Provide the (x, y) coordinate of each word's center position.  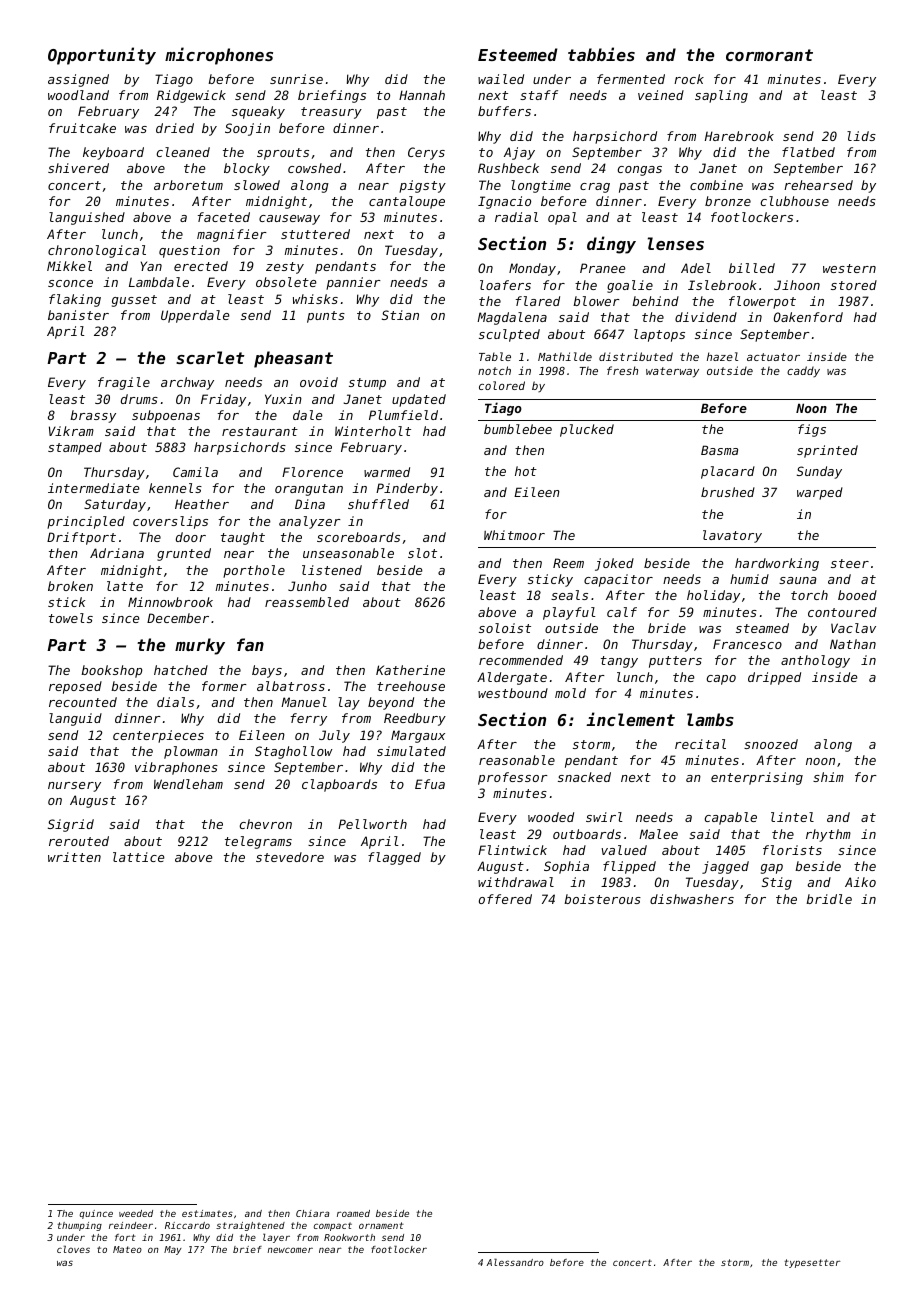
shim (828, 777)
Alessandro (515, 1262)
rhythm (828, 835)
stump (367, 384)
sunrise (296, 79)
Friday (223, 400)
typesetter (812, 1263)
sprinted (827, 451)
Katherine (410, 670)
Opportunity (102, 56)
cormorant (769, 55)
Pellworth (372, 824)
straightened (250, 1226)
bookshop (112, 671)
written (74, 857)
